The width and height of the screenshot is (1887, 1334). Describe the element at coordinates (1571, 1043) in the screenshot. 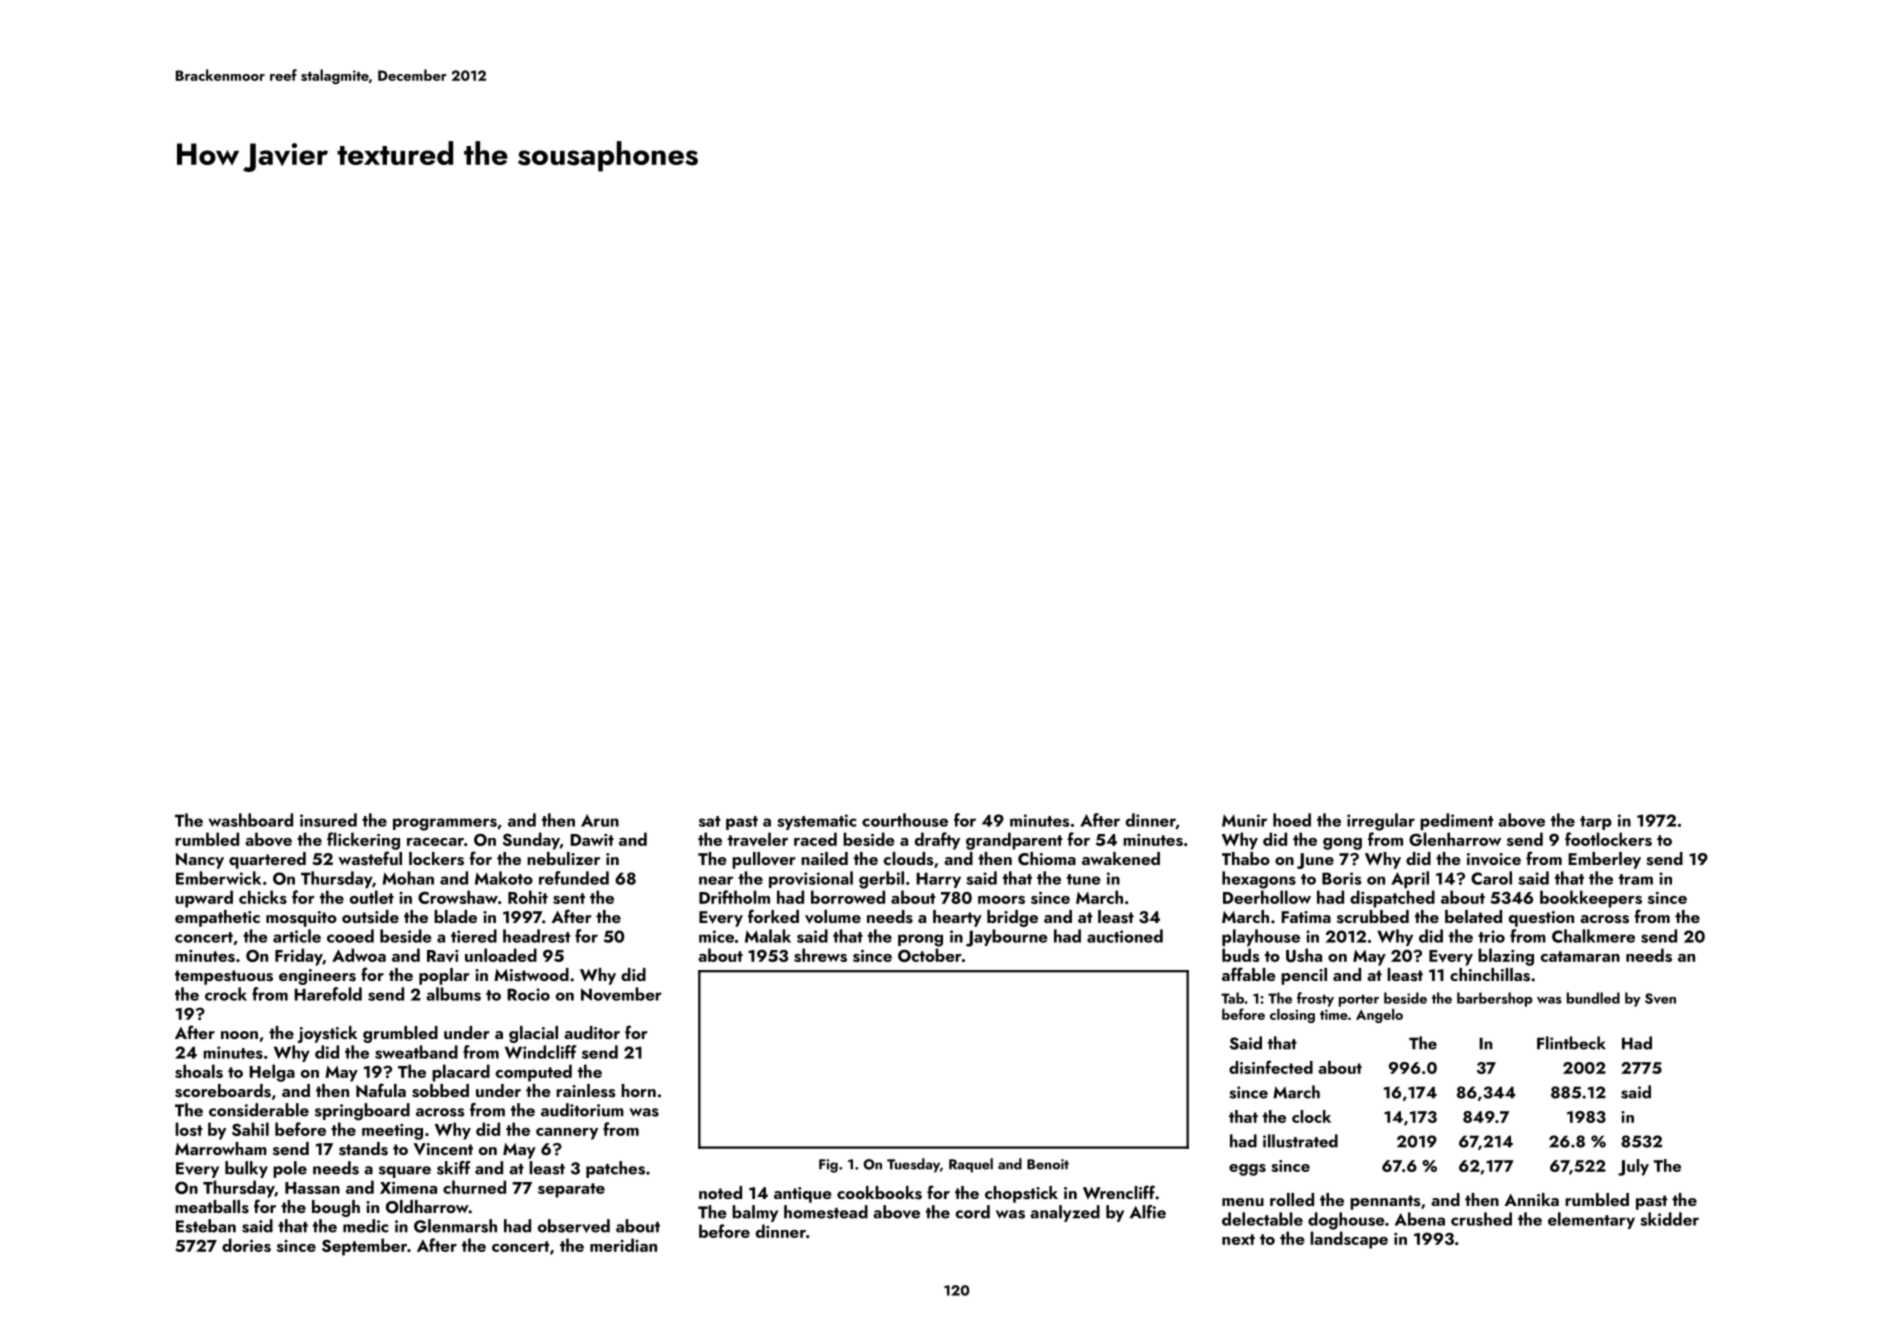

I see `Flintbeck` at that location.
